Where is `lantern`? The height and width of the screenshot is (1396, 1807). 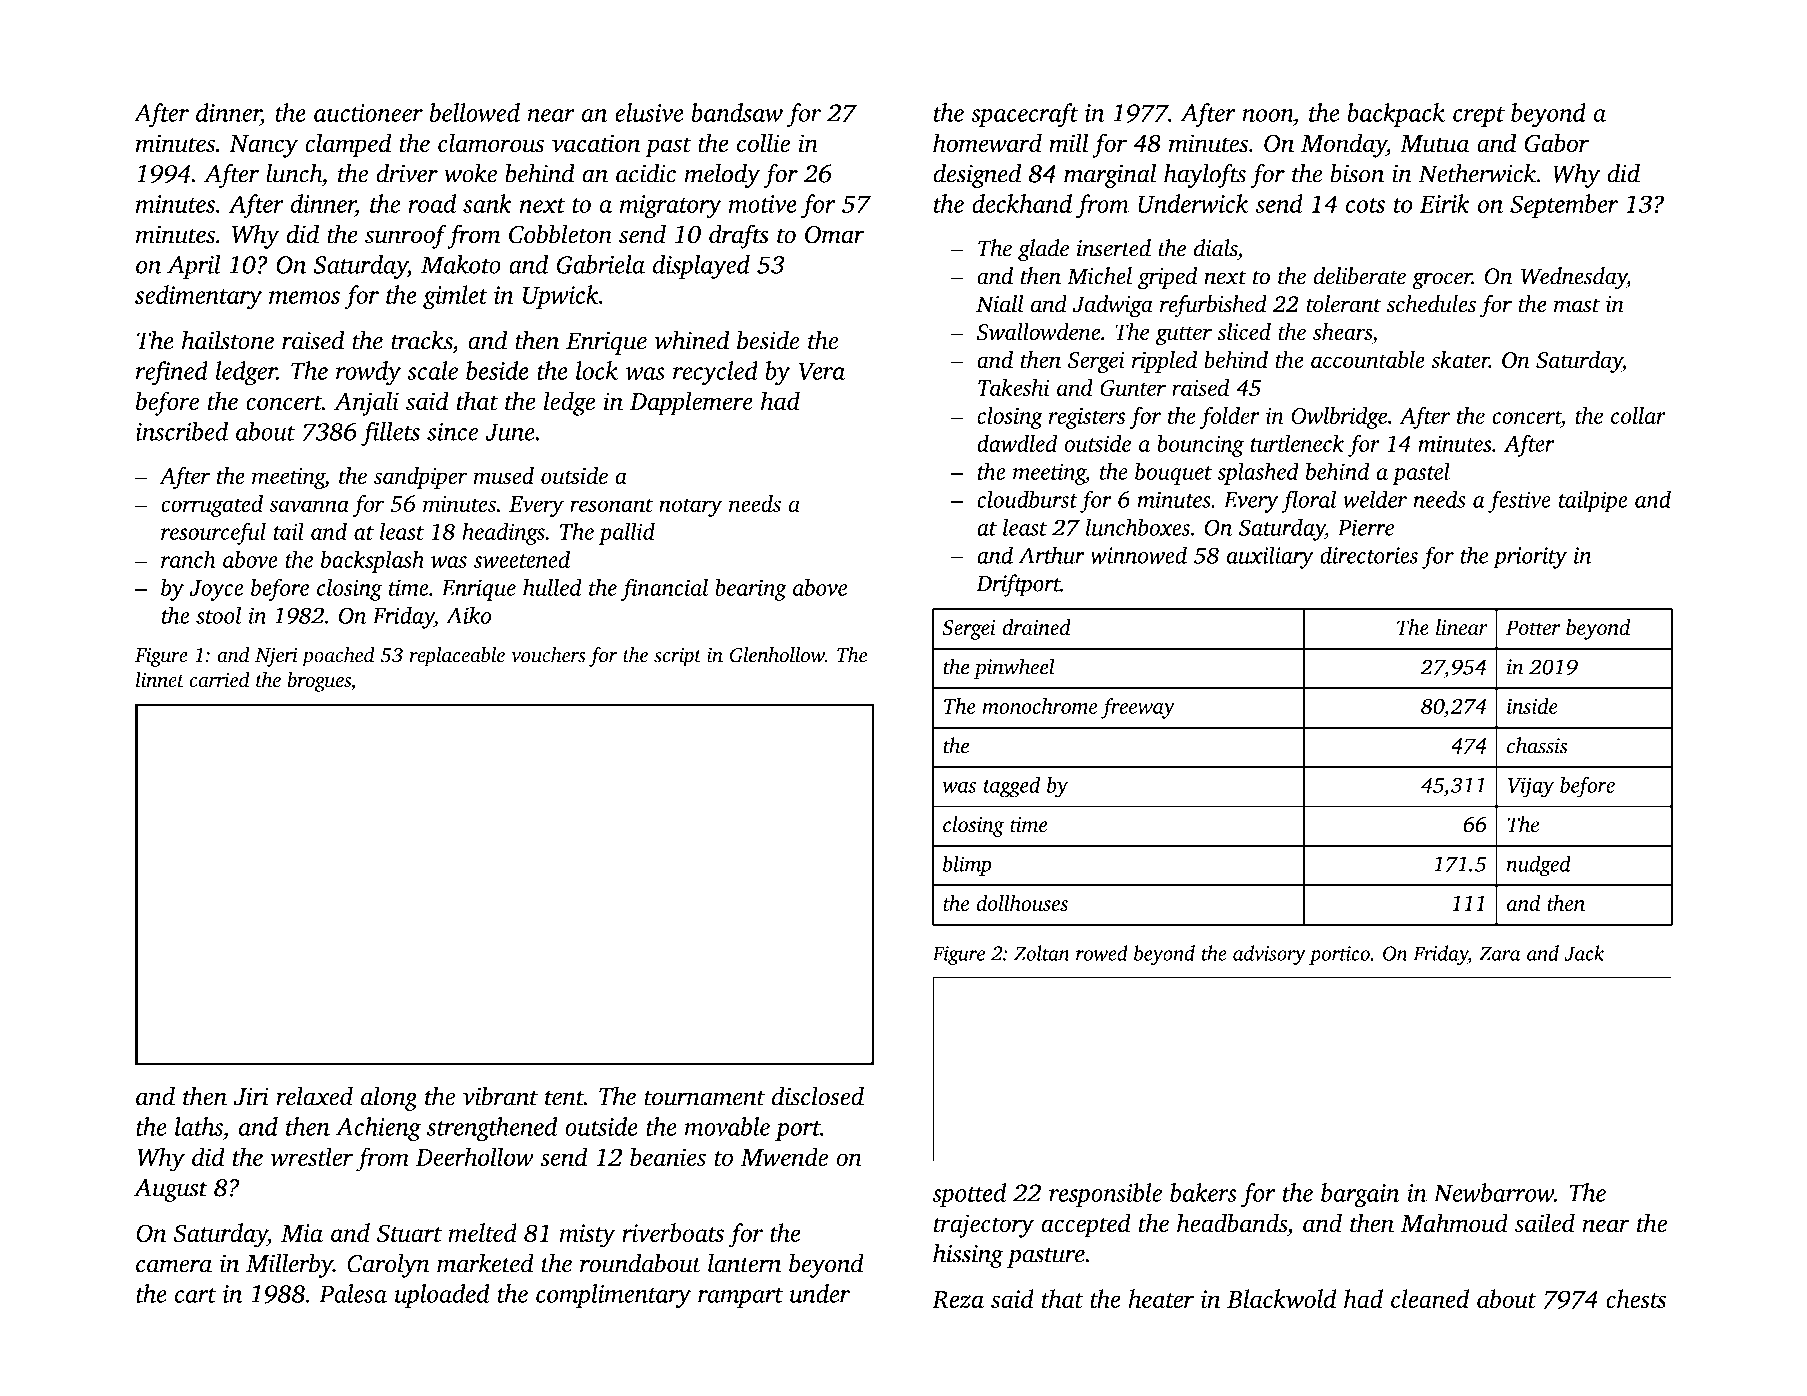 lantern is located at coordinates (744, 1263).
